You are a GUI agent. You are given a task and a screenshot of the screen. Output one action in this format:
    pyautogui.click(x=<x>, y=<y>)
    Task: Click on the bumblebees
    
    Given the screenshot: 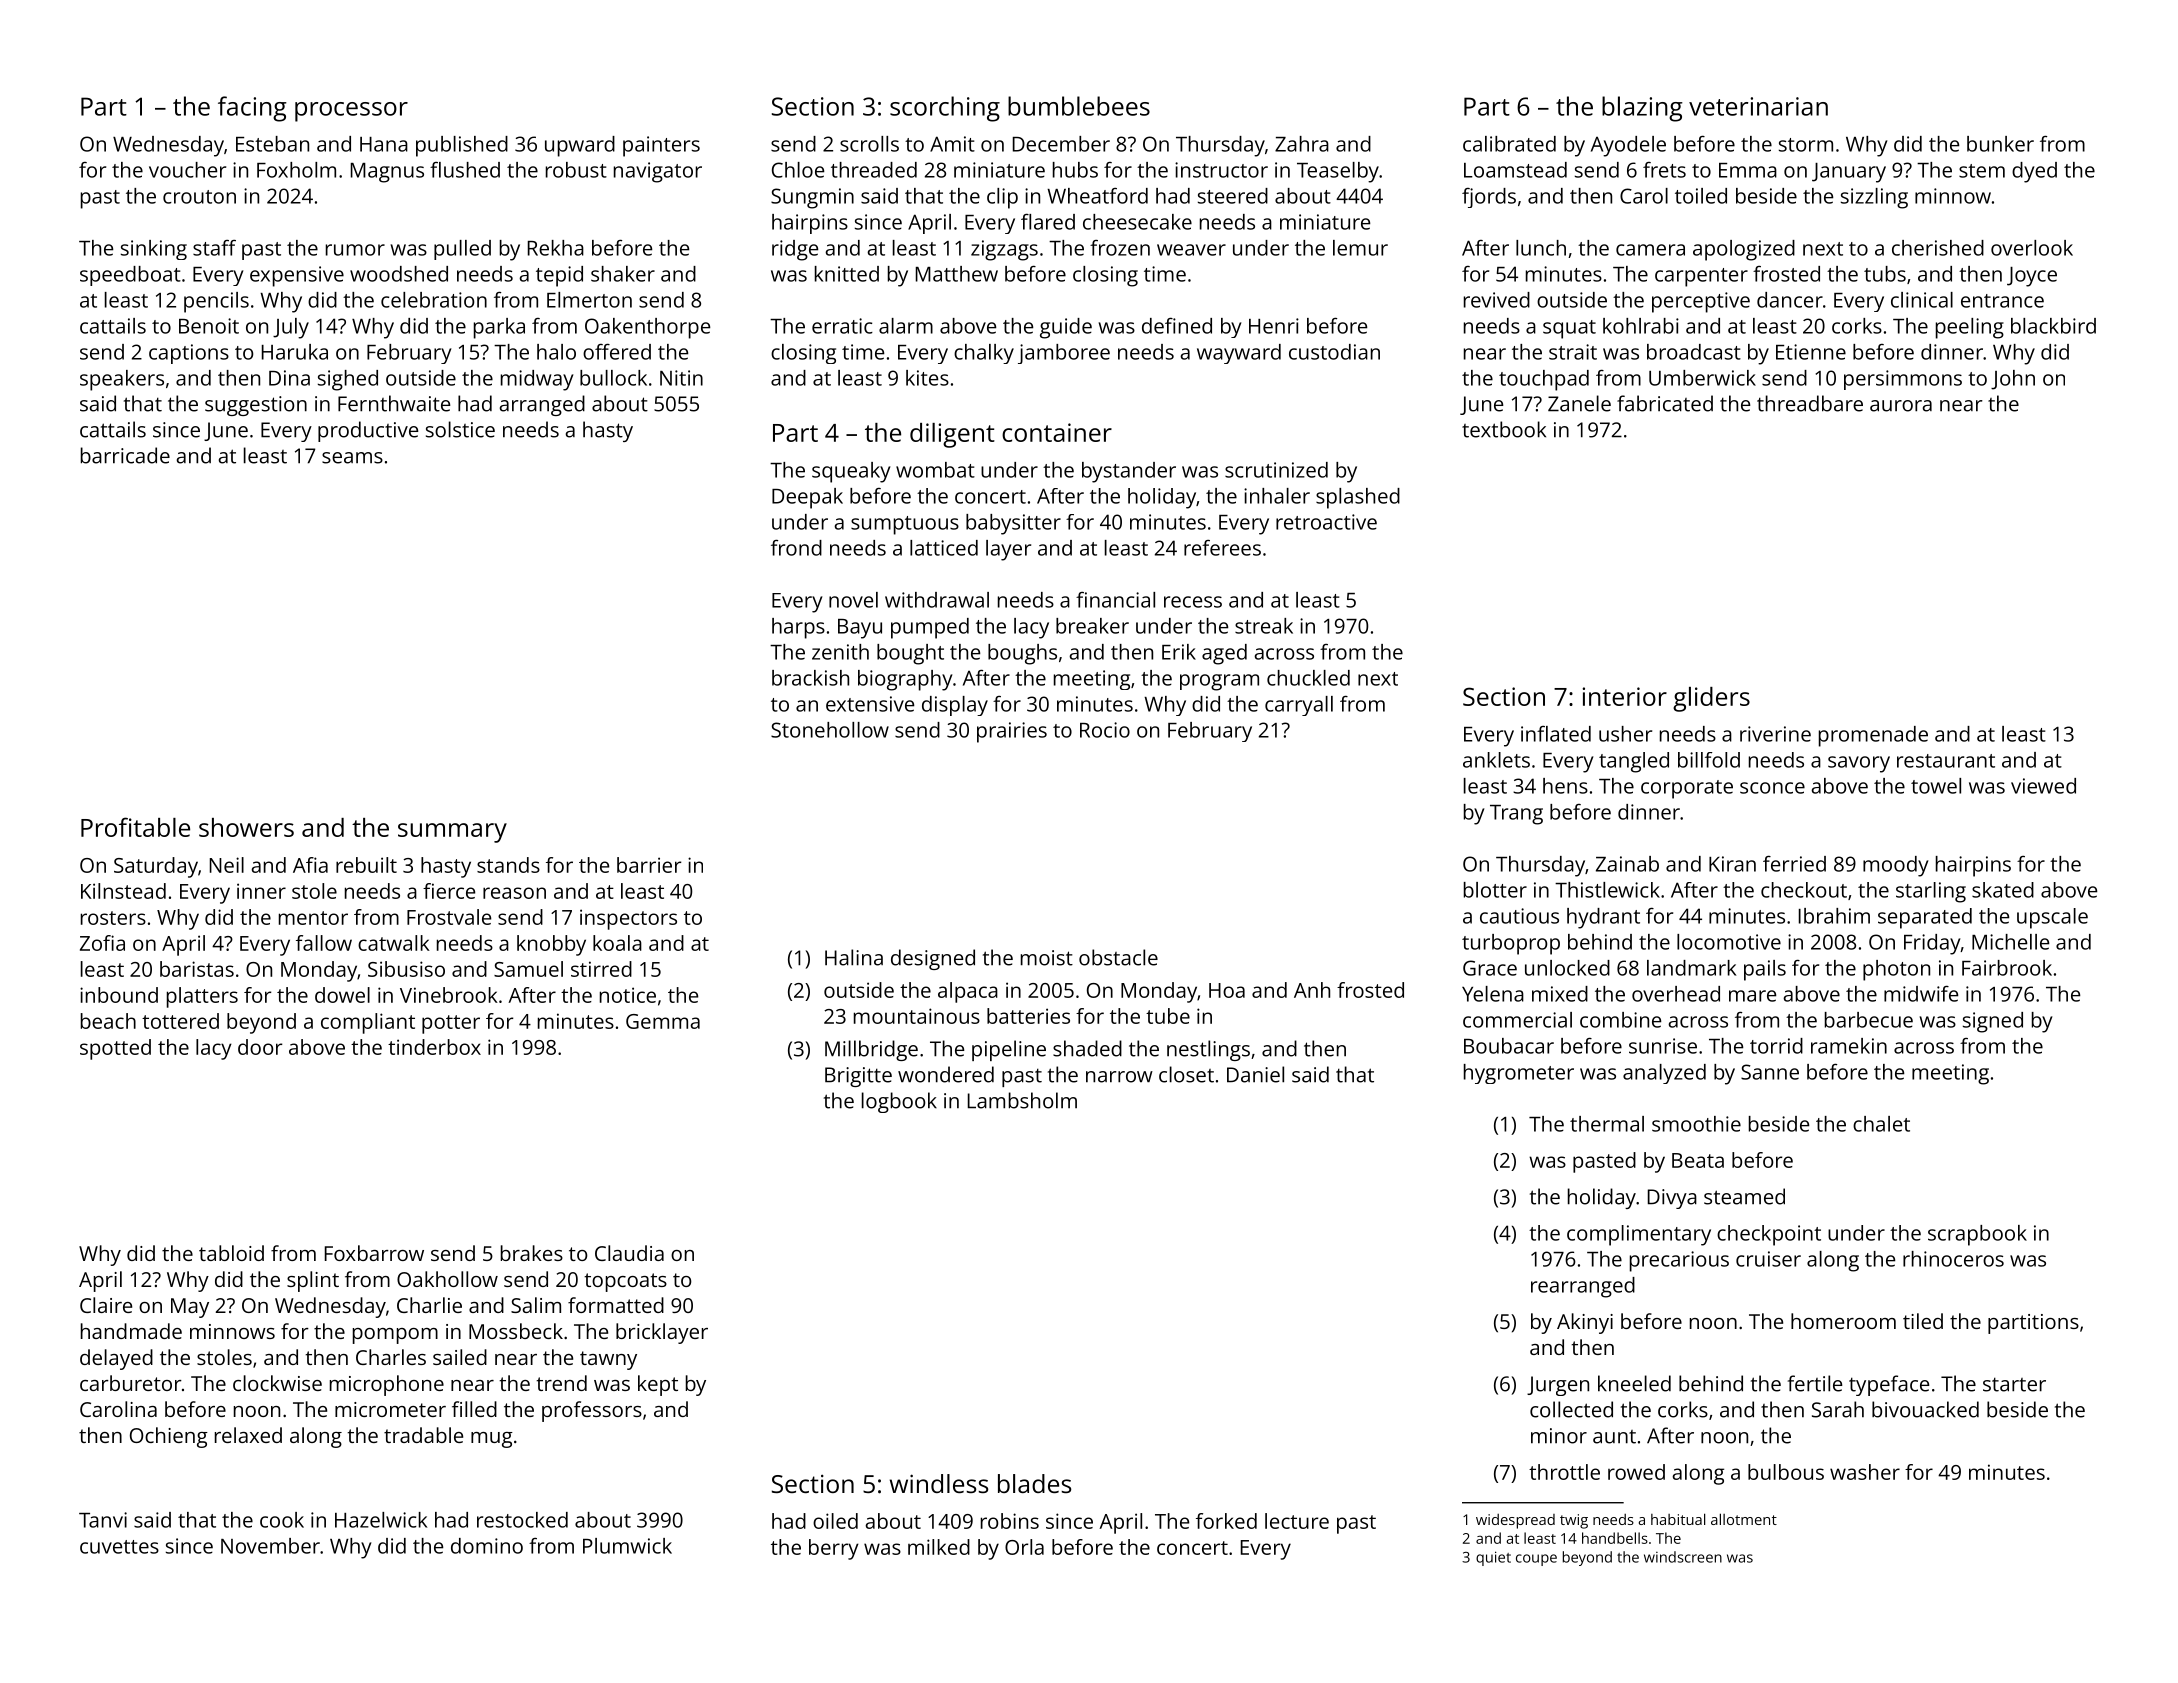 What is the action you would take?
    pyautogui.click(x=1079, y=106)
